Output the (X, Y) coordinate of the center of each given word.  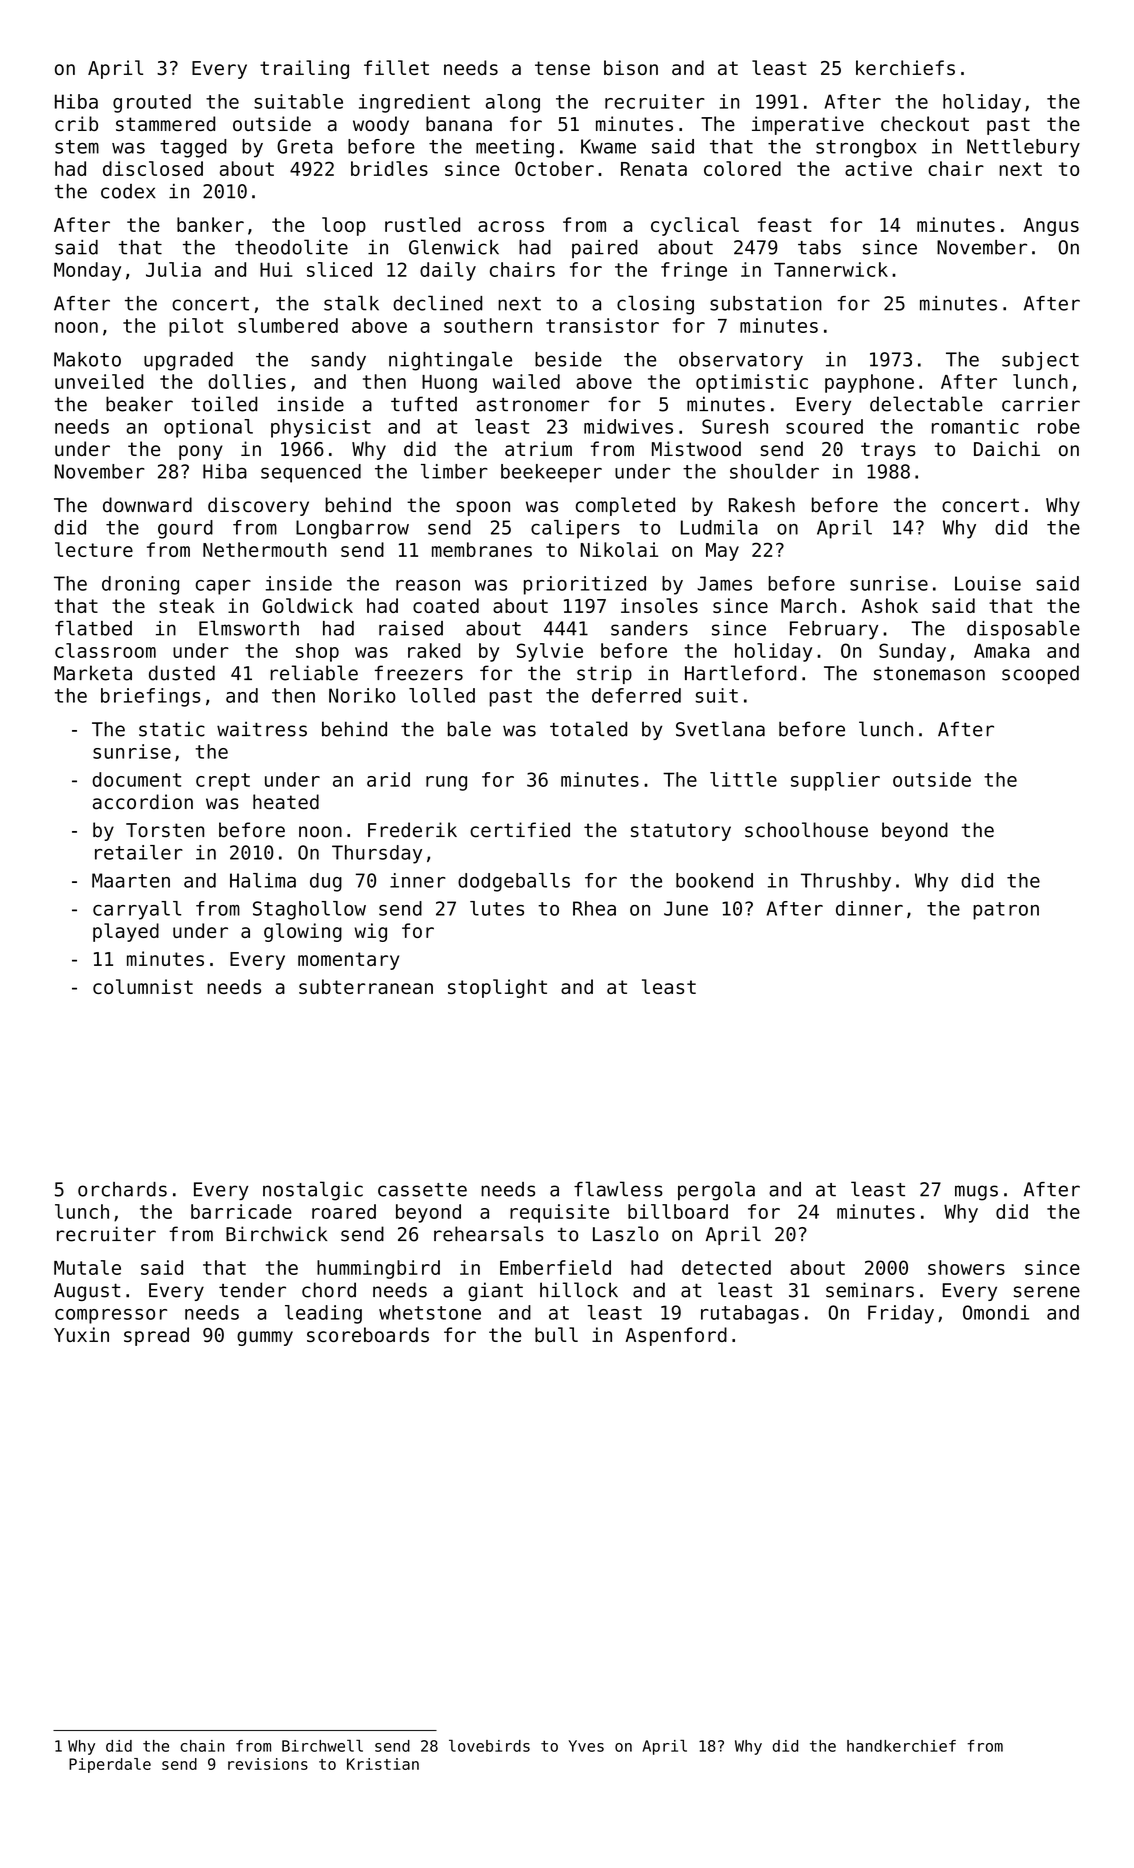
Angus (1051, 227)
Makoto (87, 359)
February (834, 630)
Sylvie (550, 652)
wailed (526, 381)
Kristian (383, 1764)
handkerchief (901, 1746)
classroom (105, 650)
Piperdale (110, 1765)
